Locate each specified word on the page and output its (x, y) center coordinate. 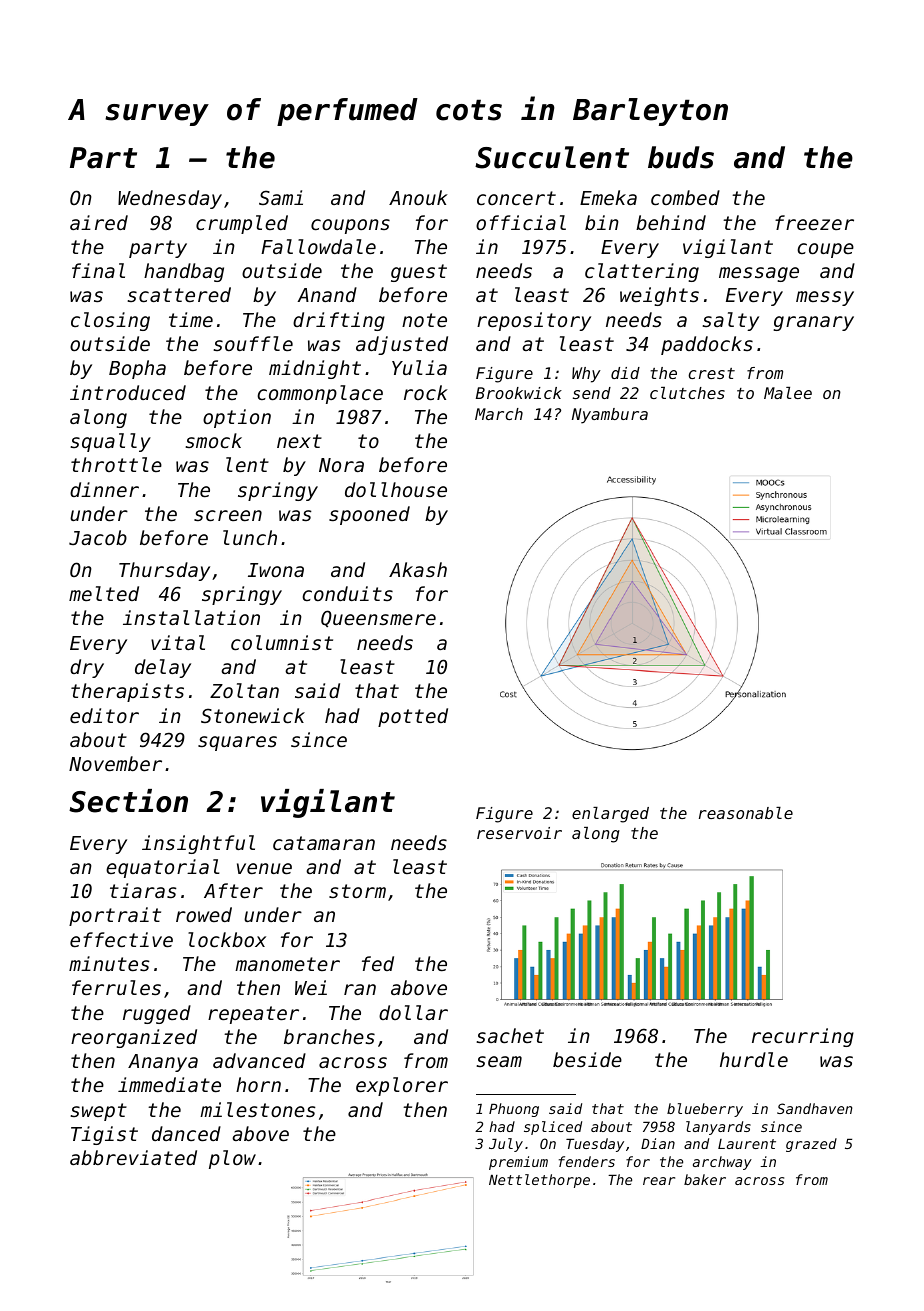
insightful (198, 844)
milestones (257, 1109)
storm (357, 891)
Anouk (418, 197)
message (759, 274)
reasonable (746, 813)
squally (110, 442)
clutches (687, 393)
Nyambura (610, 416)
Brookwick (519, 393)
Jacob (98, 537)
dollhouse (396, 489)
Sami (281, 197)
